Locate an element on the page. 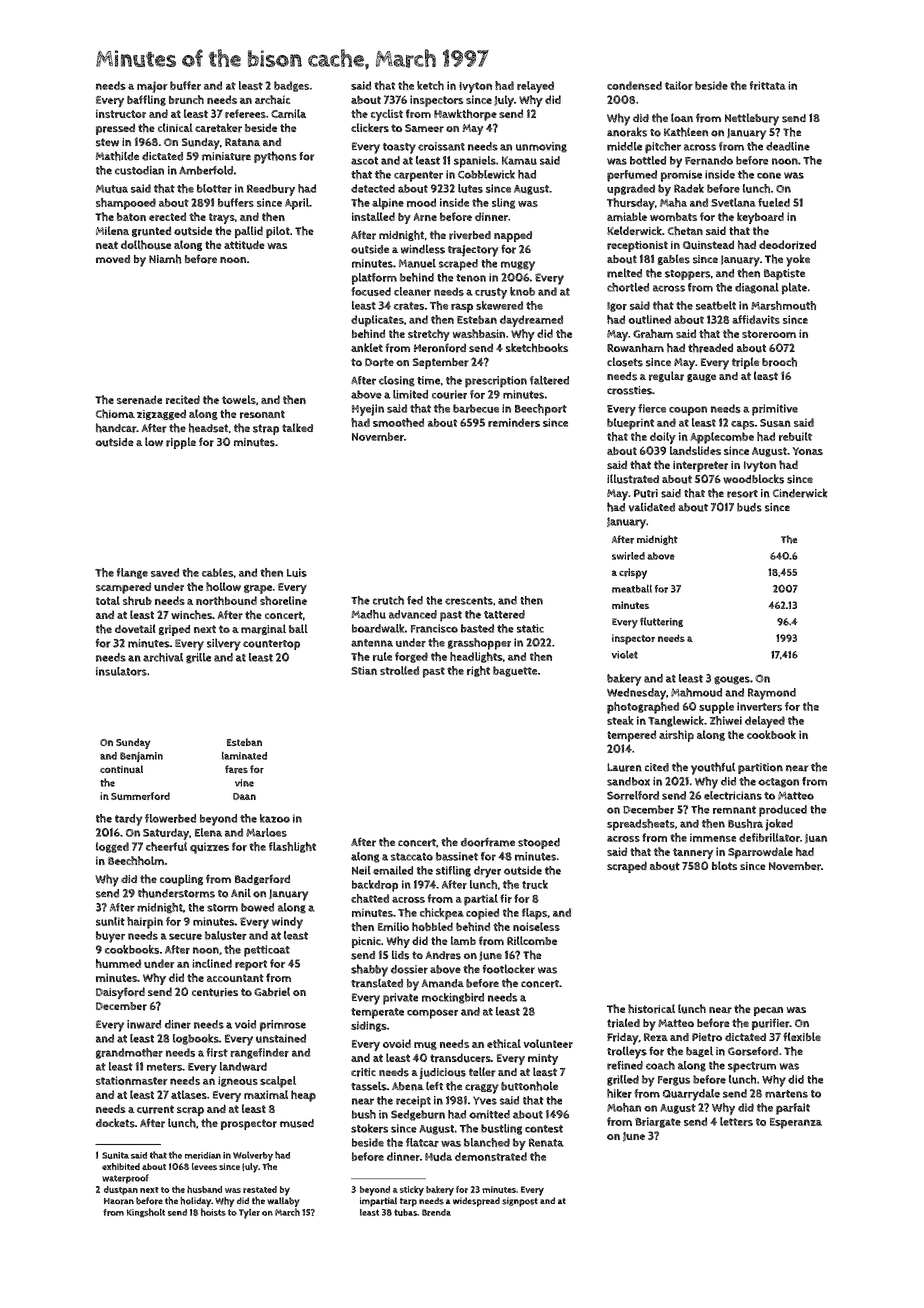  Hawkthorpe is located at coordinates (465, 115).
